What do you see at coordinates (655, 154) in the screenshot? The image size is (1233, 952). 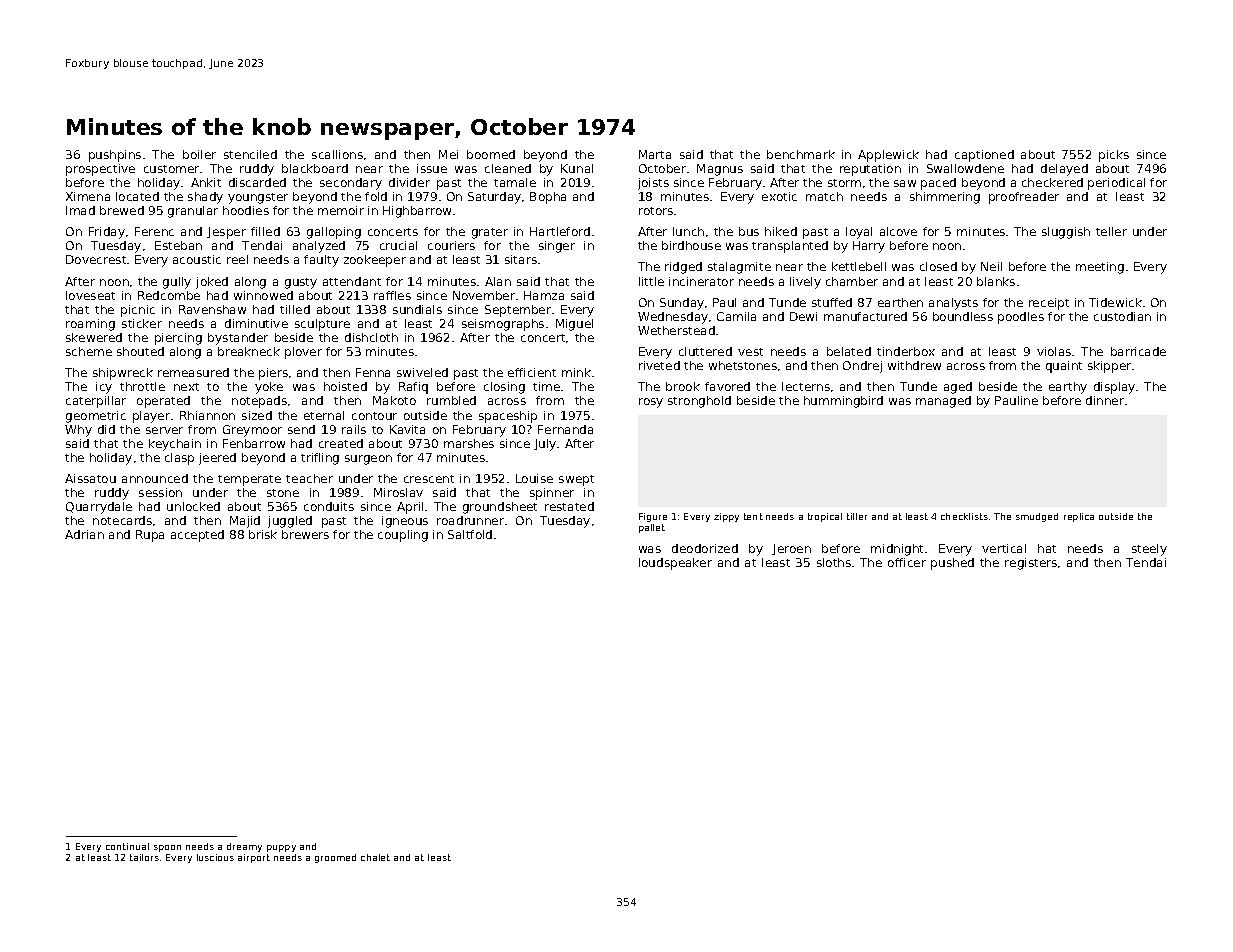 I see `Marta` at bounding box center [655, 154].
